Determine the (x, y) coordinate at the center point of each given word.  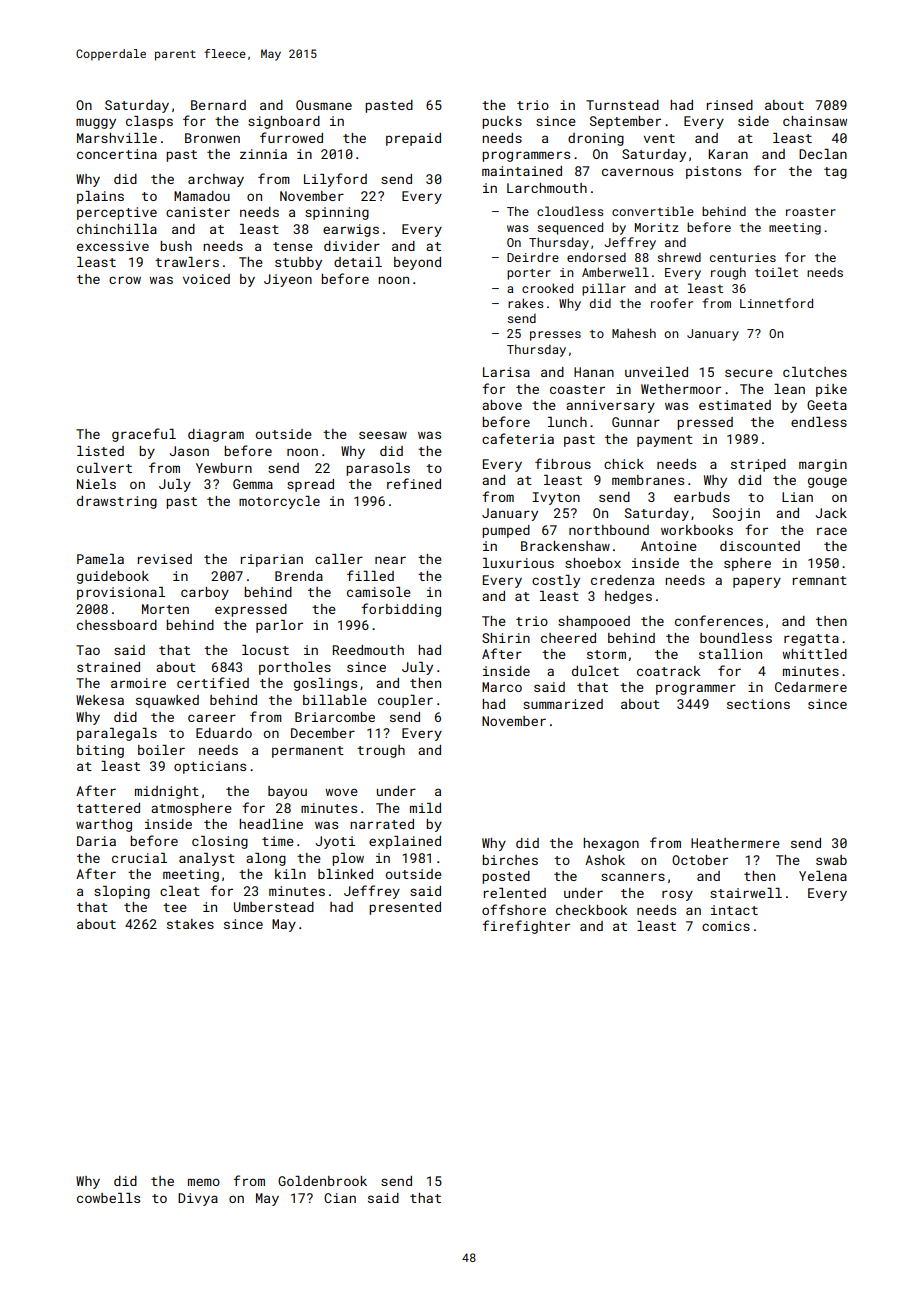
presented (405, 908)
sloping (122, 892)
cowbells (108, 1198)
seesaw (383, 435)
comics (726, 926)
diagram (216, 435)
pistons (713, 172)
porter (529, 274)
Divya (198, 1199)
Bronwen (212, 138)
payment (665, 441)
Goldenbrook (322, 1181)
